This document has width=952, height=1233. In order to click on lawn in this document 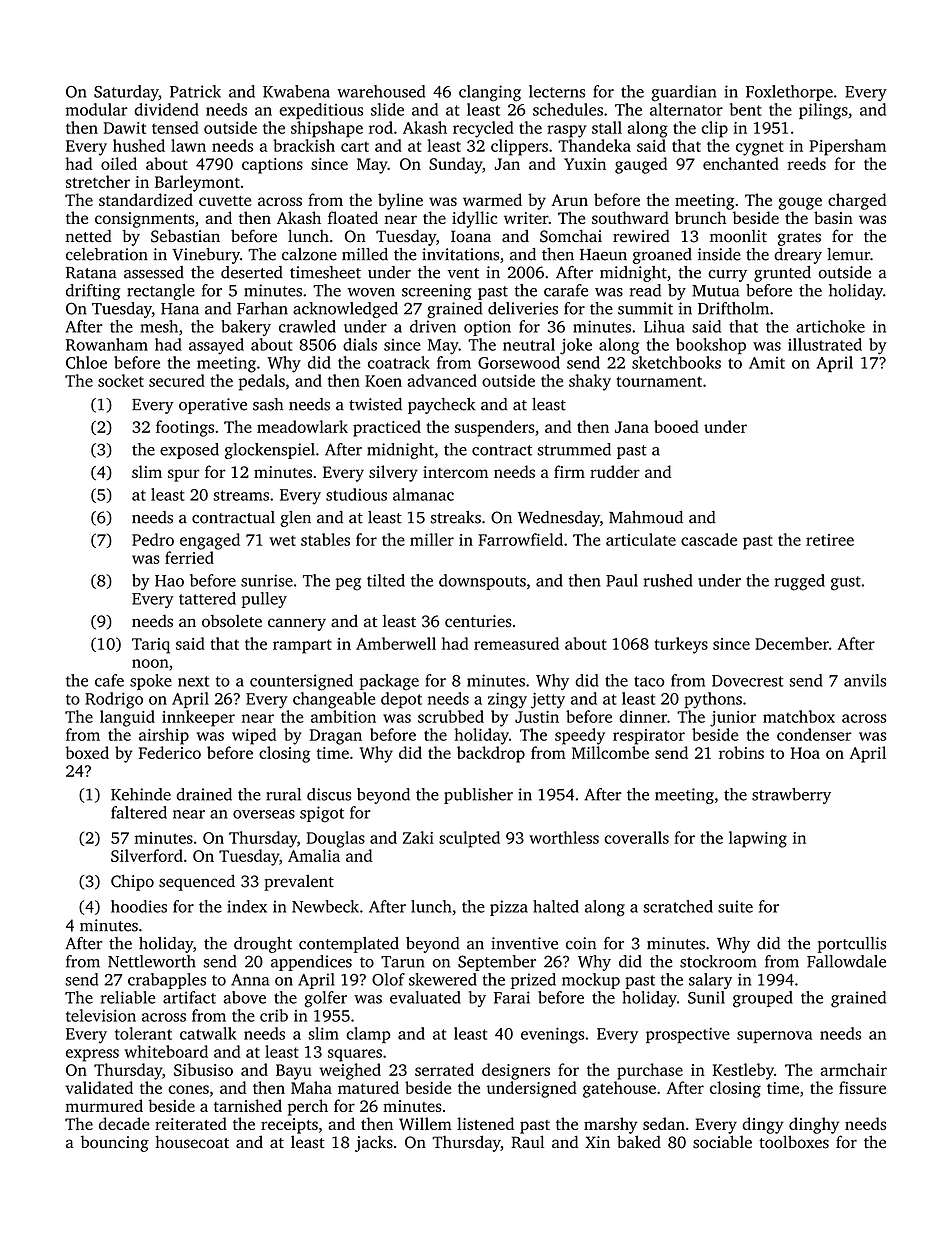, I will do `click(188, 145)`.
